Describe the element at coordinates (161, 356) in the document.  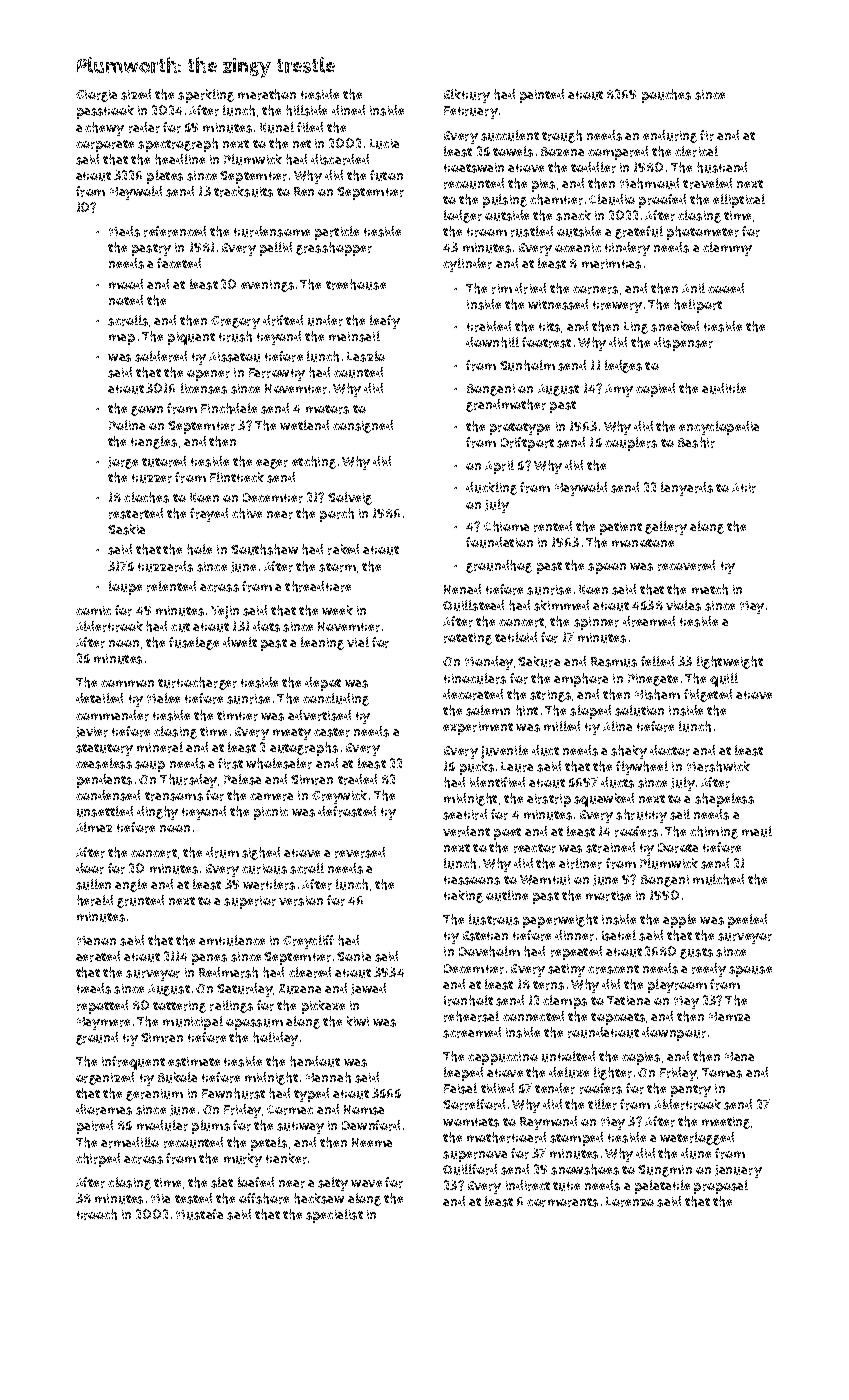
I see `soldered` at that location.
